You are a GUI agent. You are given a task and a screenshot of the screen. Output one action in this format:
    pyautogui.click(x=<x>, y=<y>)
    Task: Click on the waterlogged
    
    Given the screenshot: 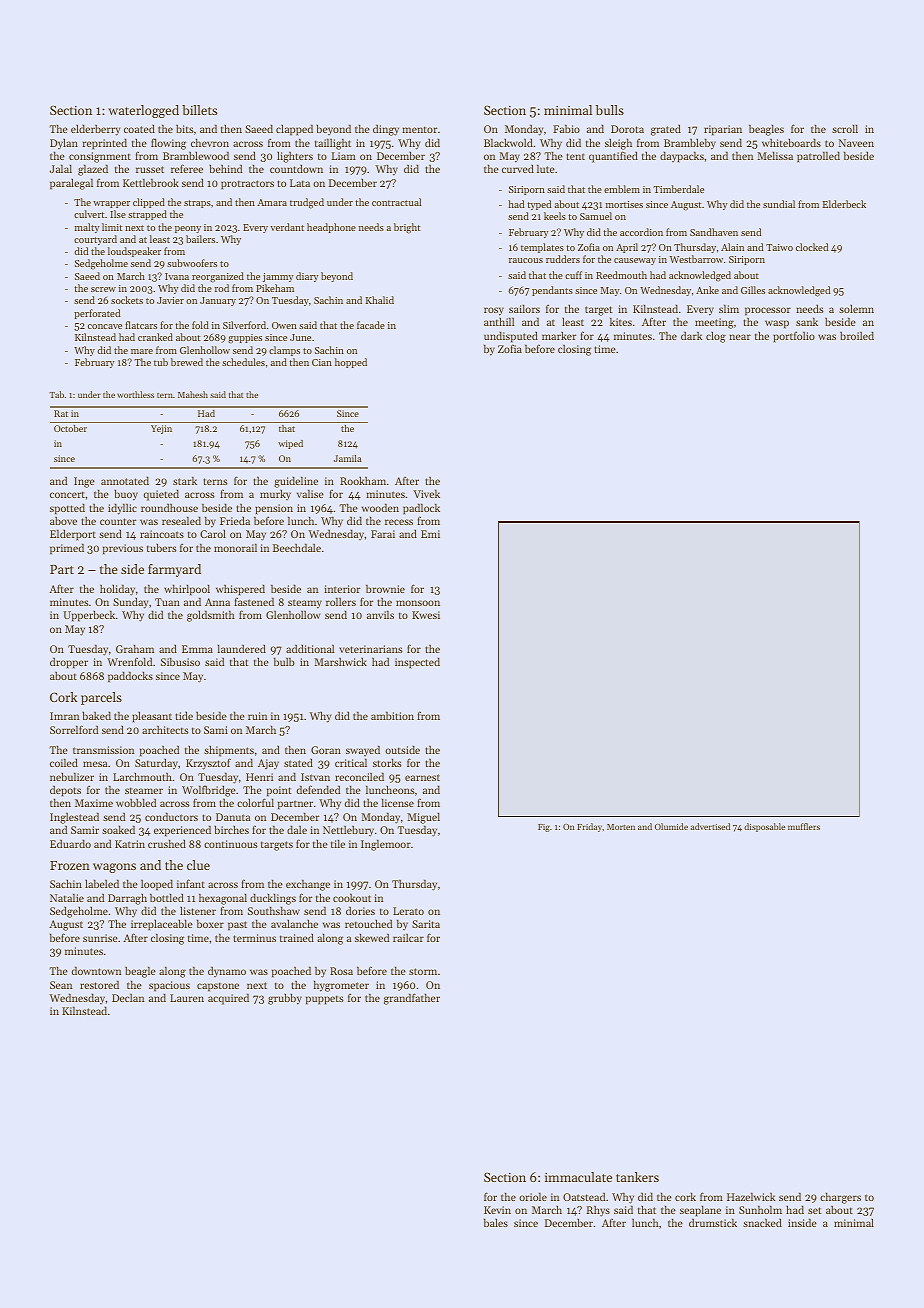 What is the action you would take?
    pyautogui.click(x=143, y=111)
